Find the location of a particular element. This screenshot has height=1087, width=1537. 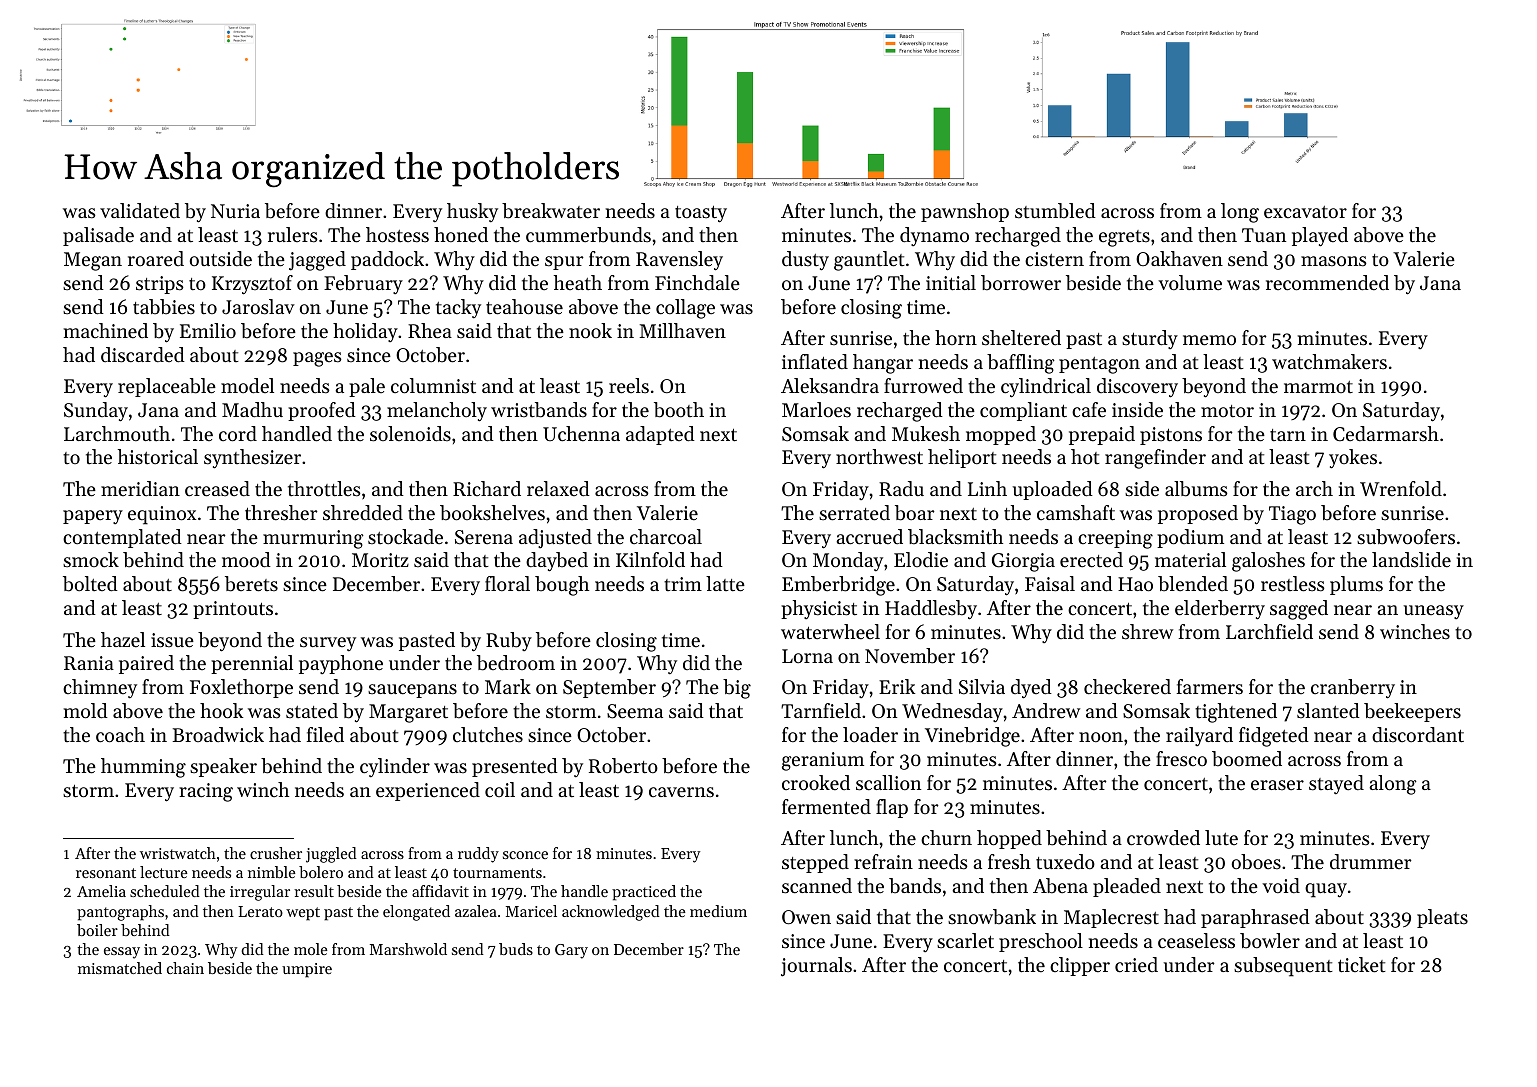

watchmakers is located at coordinates (1329, 362).
